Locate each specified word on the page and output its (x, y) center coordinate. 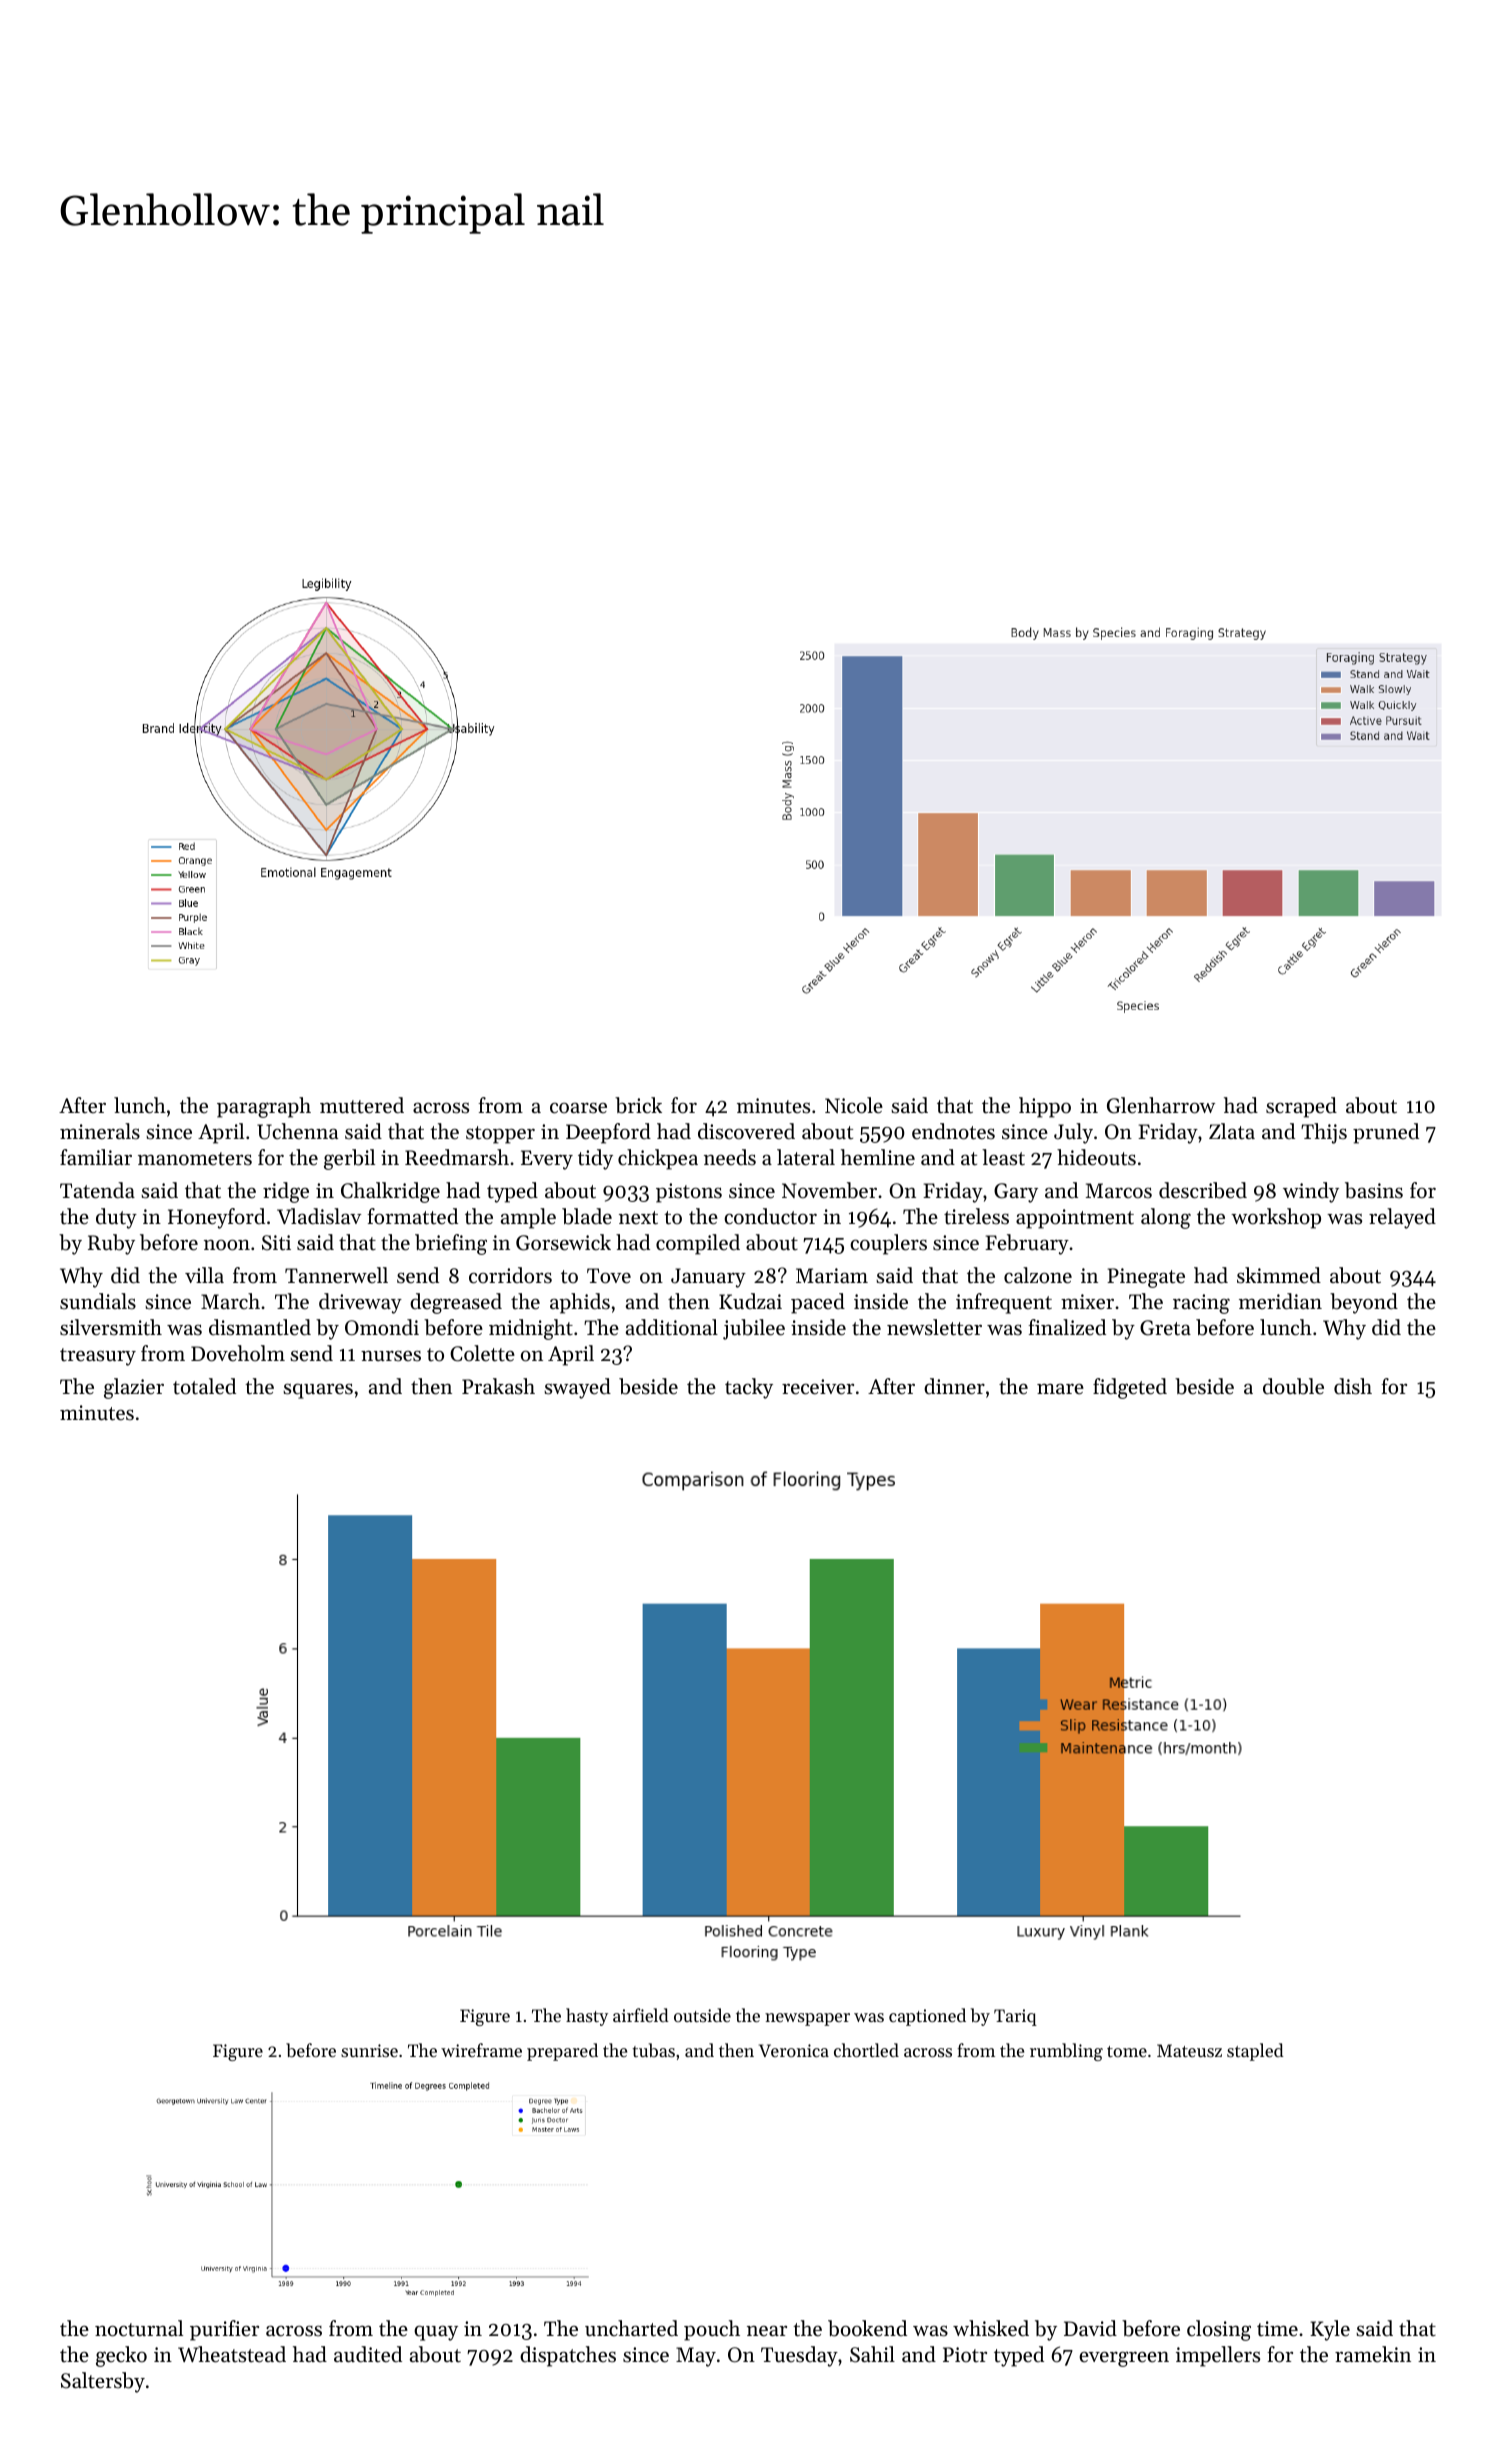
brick (638, 1105)
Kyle (1330, 2330)
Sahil (872, 2354)
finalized (1067, 1327)
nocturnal (139, 2328)
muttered (362, 1105)
